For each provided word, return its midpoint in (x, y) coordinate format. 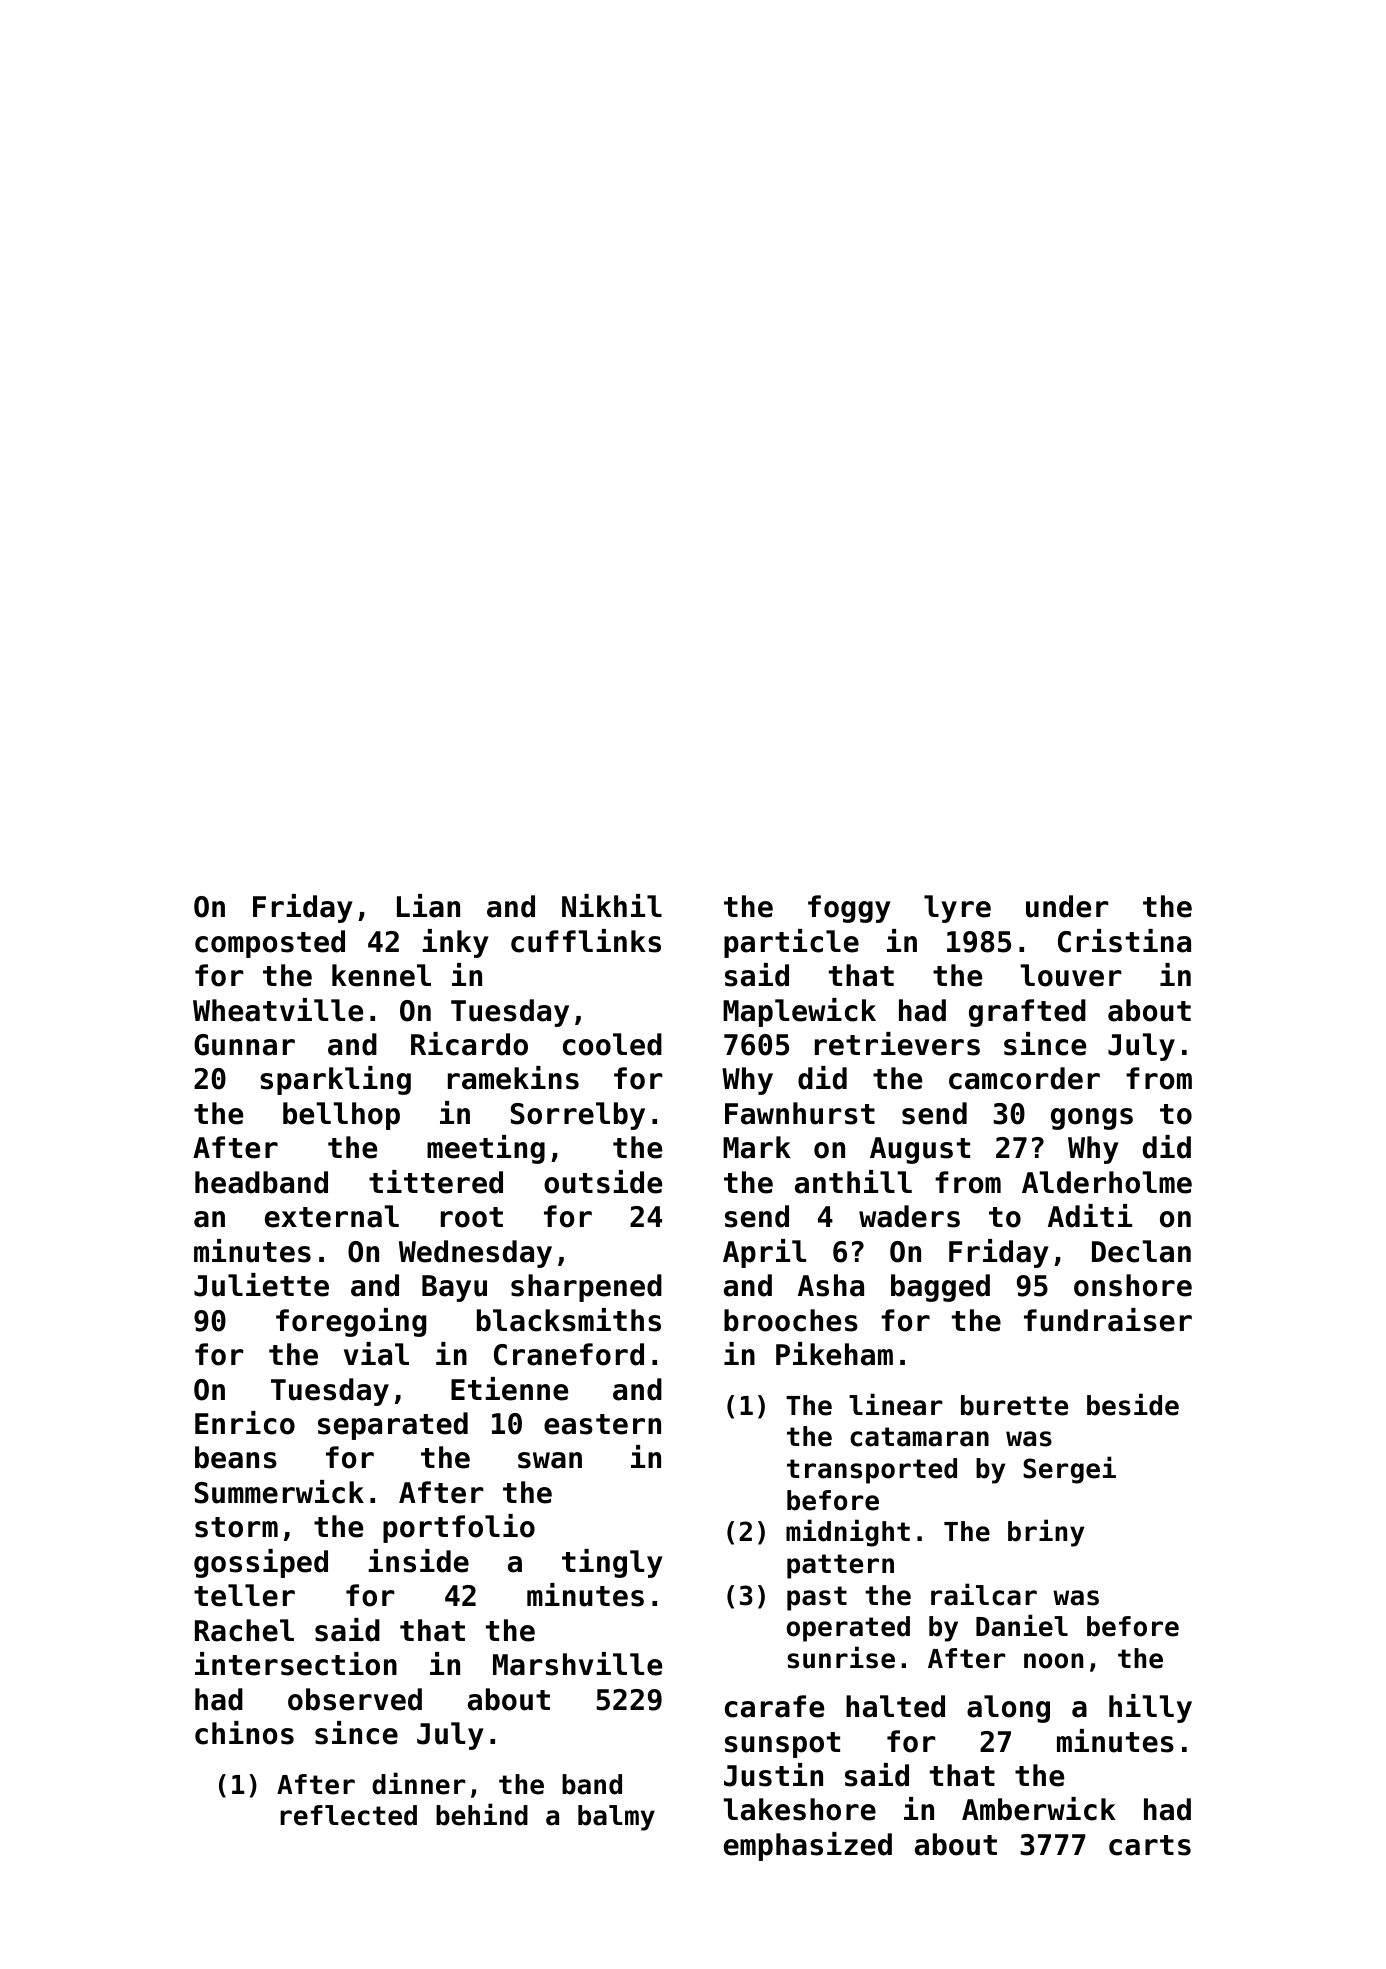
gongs (1092, 1119)
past (817, 1598)
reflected (348, 1815)
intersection (296, 1664)
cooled (612, 1044)
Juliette (261, 1285)
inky (455, 943)
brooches (791, 1320)
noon (1053, 1661)
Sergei (1069, 1470)
